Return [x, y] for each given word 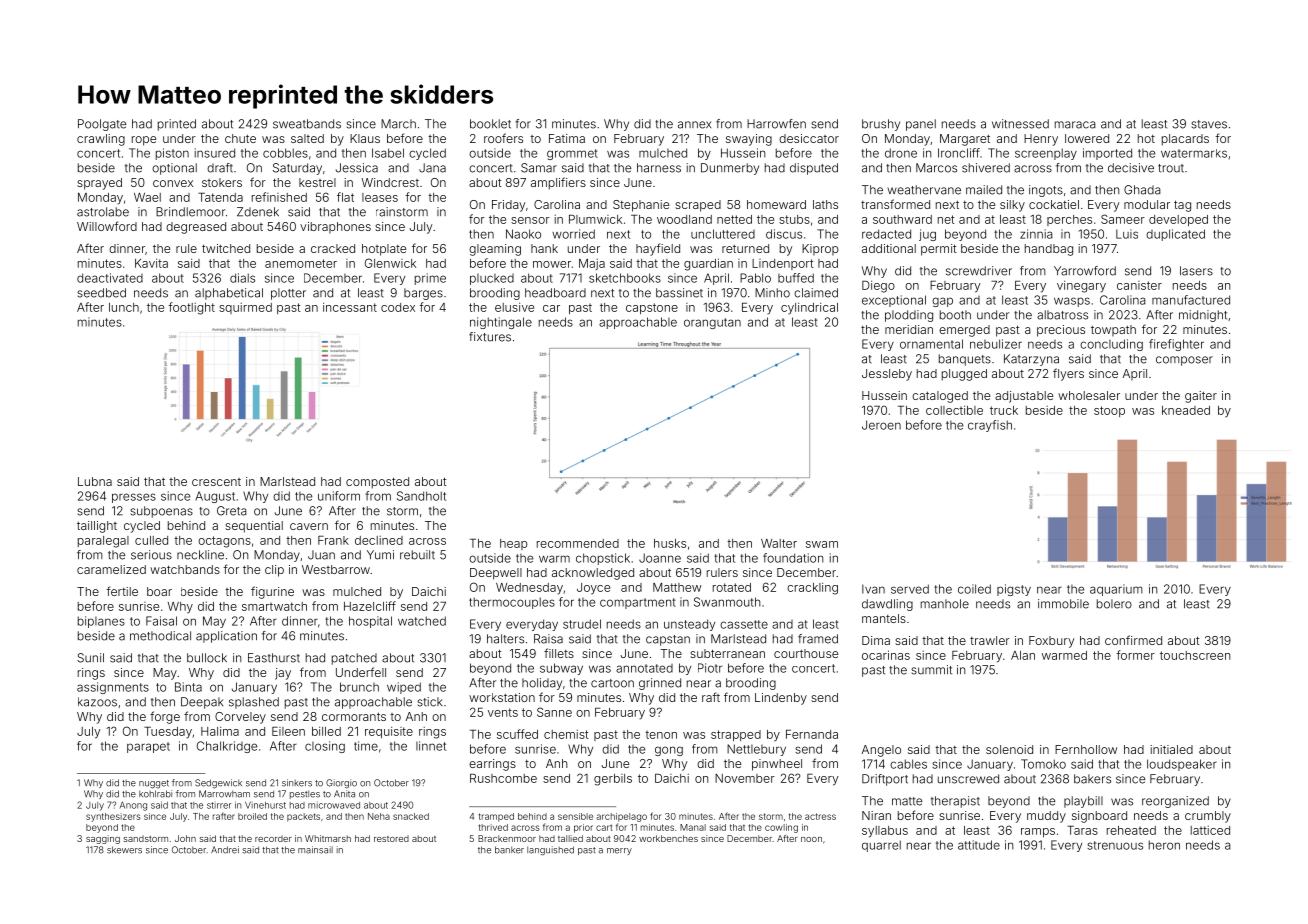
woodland [684, 219]
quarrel [881, 846]
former [1135, 655]
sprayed [99, 184]
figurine [272, 592]
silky [1012, 206]
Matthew [677, 587]
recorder [273, 838]
